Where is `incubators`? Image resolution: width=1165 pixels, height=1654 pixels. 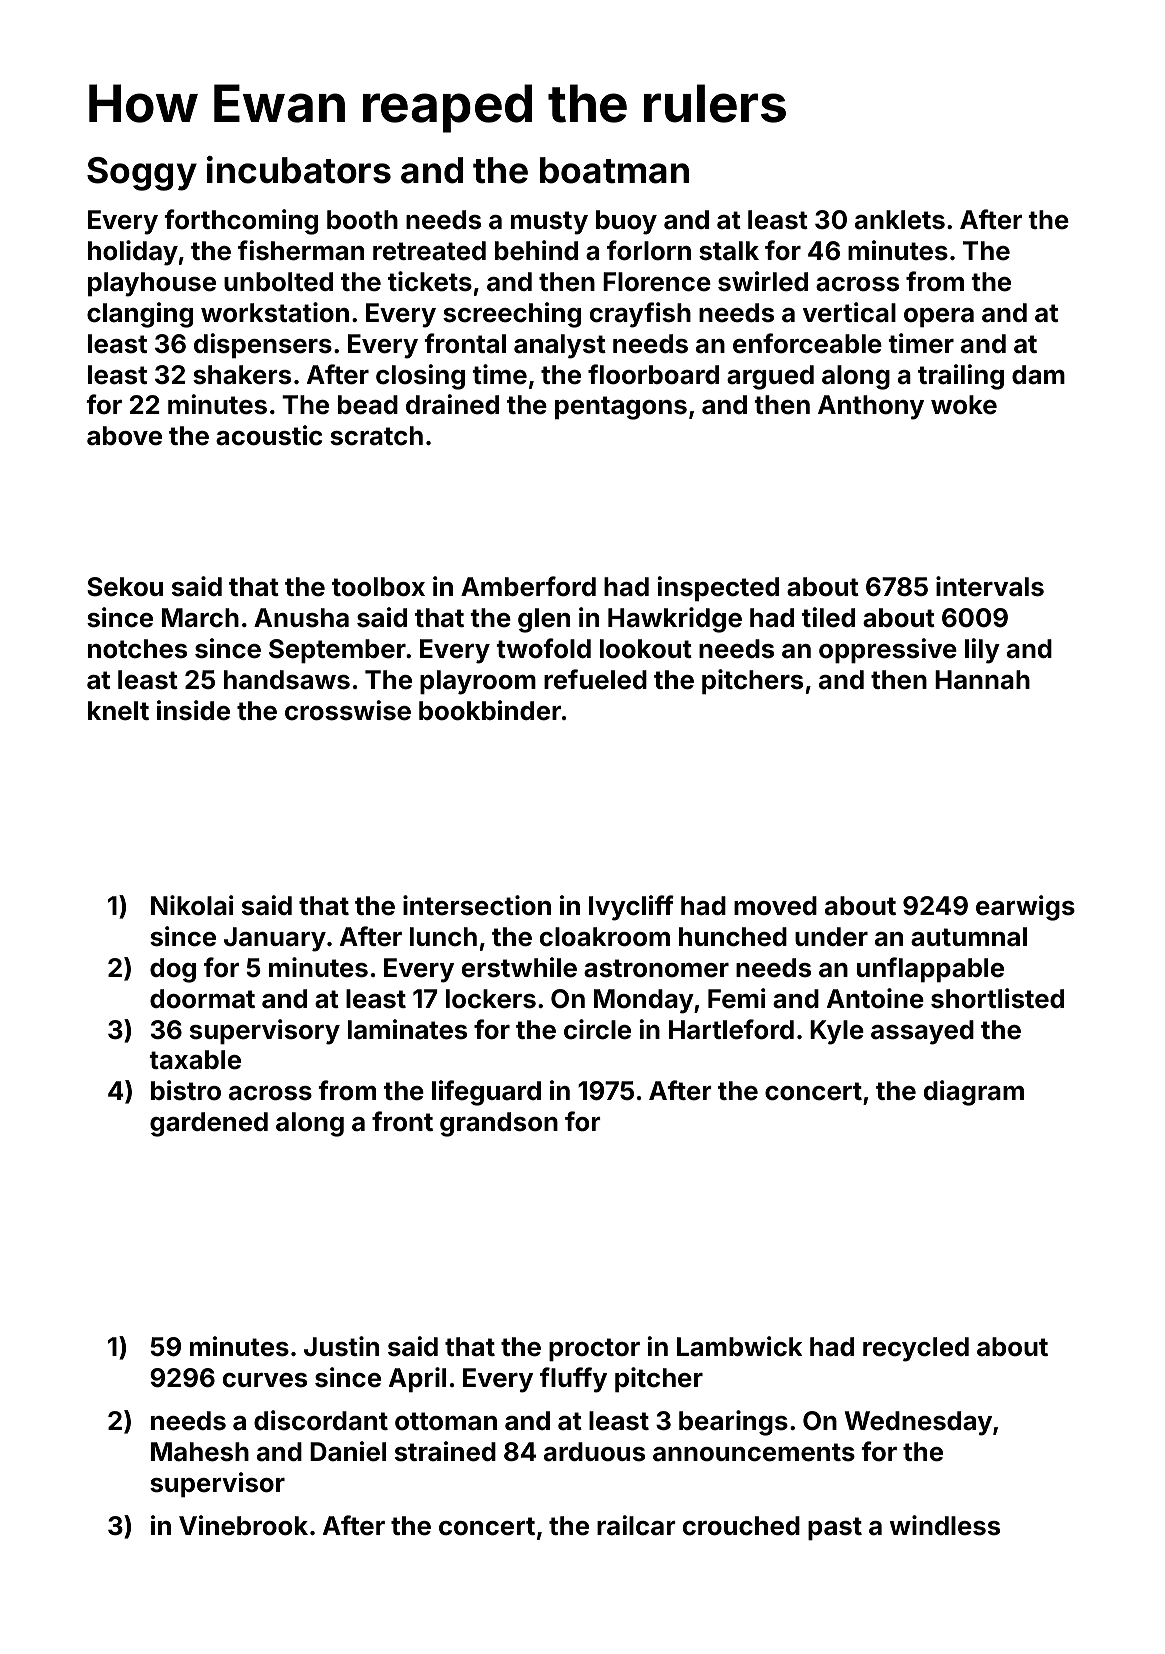
incubators is located at coordinates (299, 170).
